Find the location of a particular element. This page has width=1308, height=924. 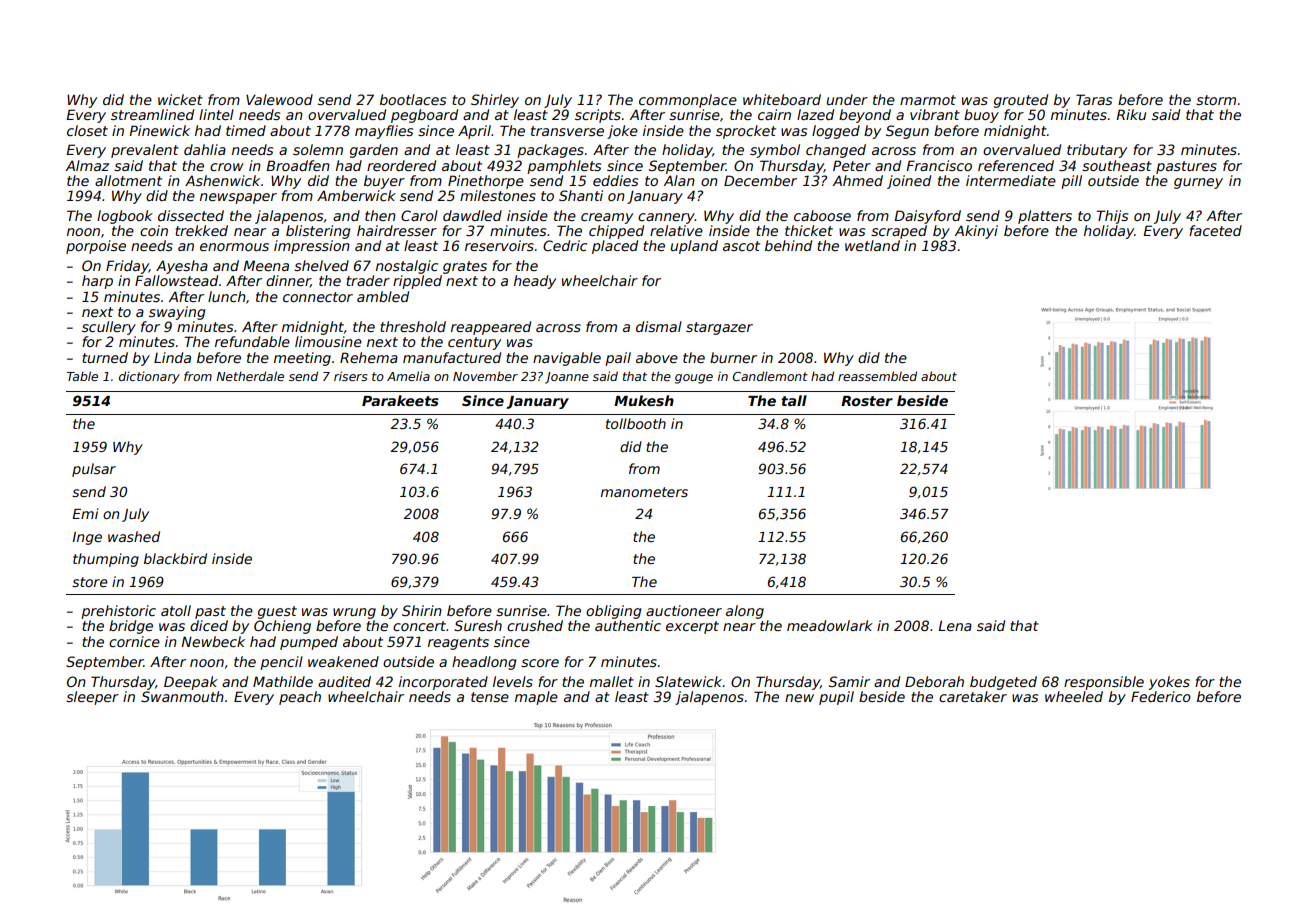

dictionary is located at coordinates (149, 377).
